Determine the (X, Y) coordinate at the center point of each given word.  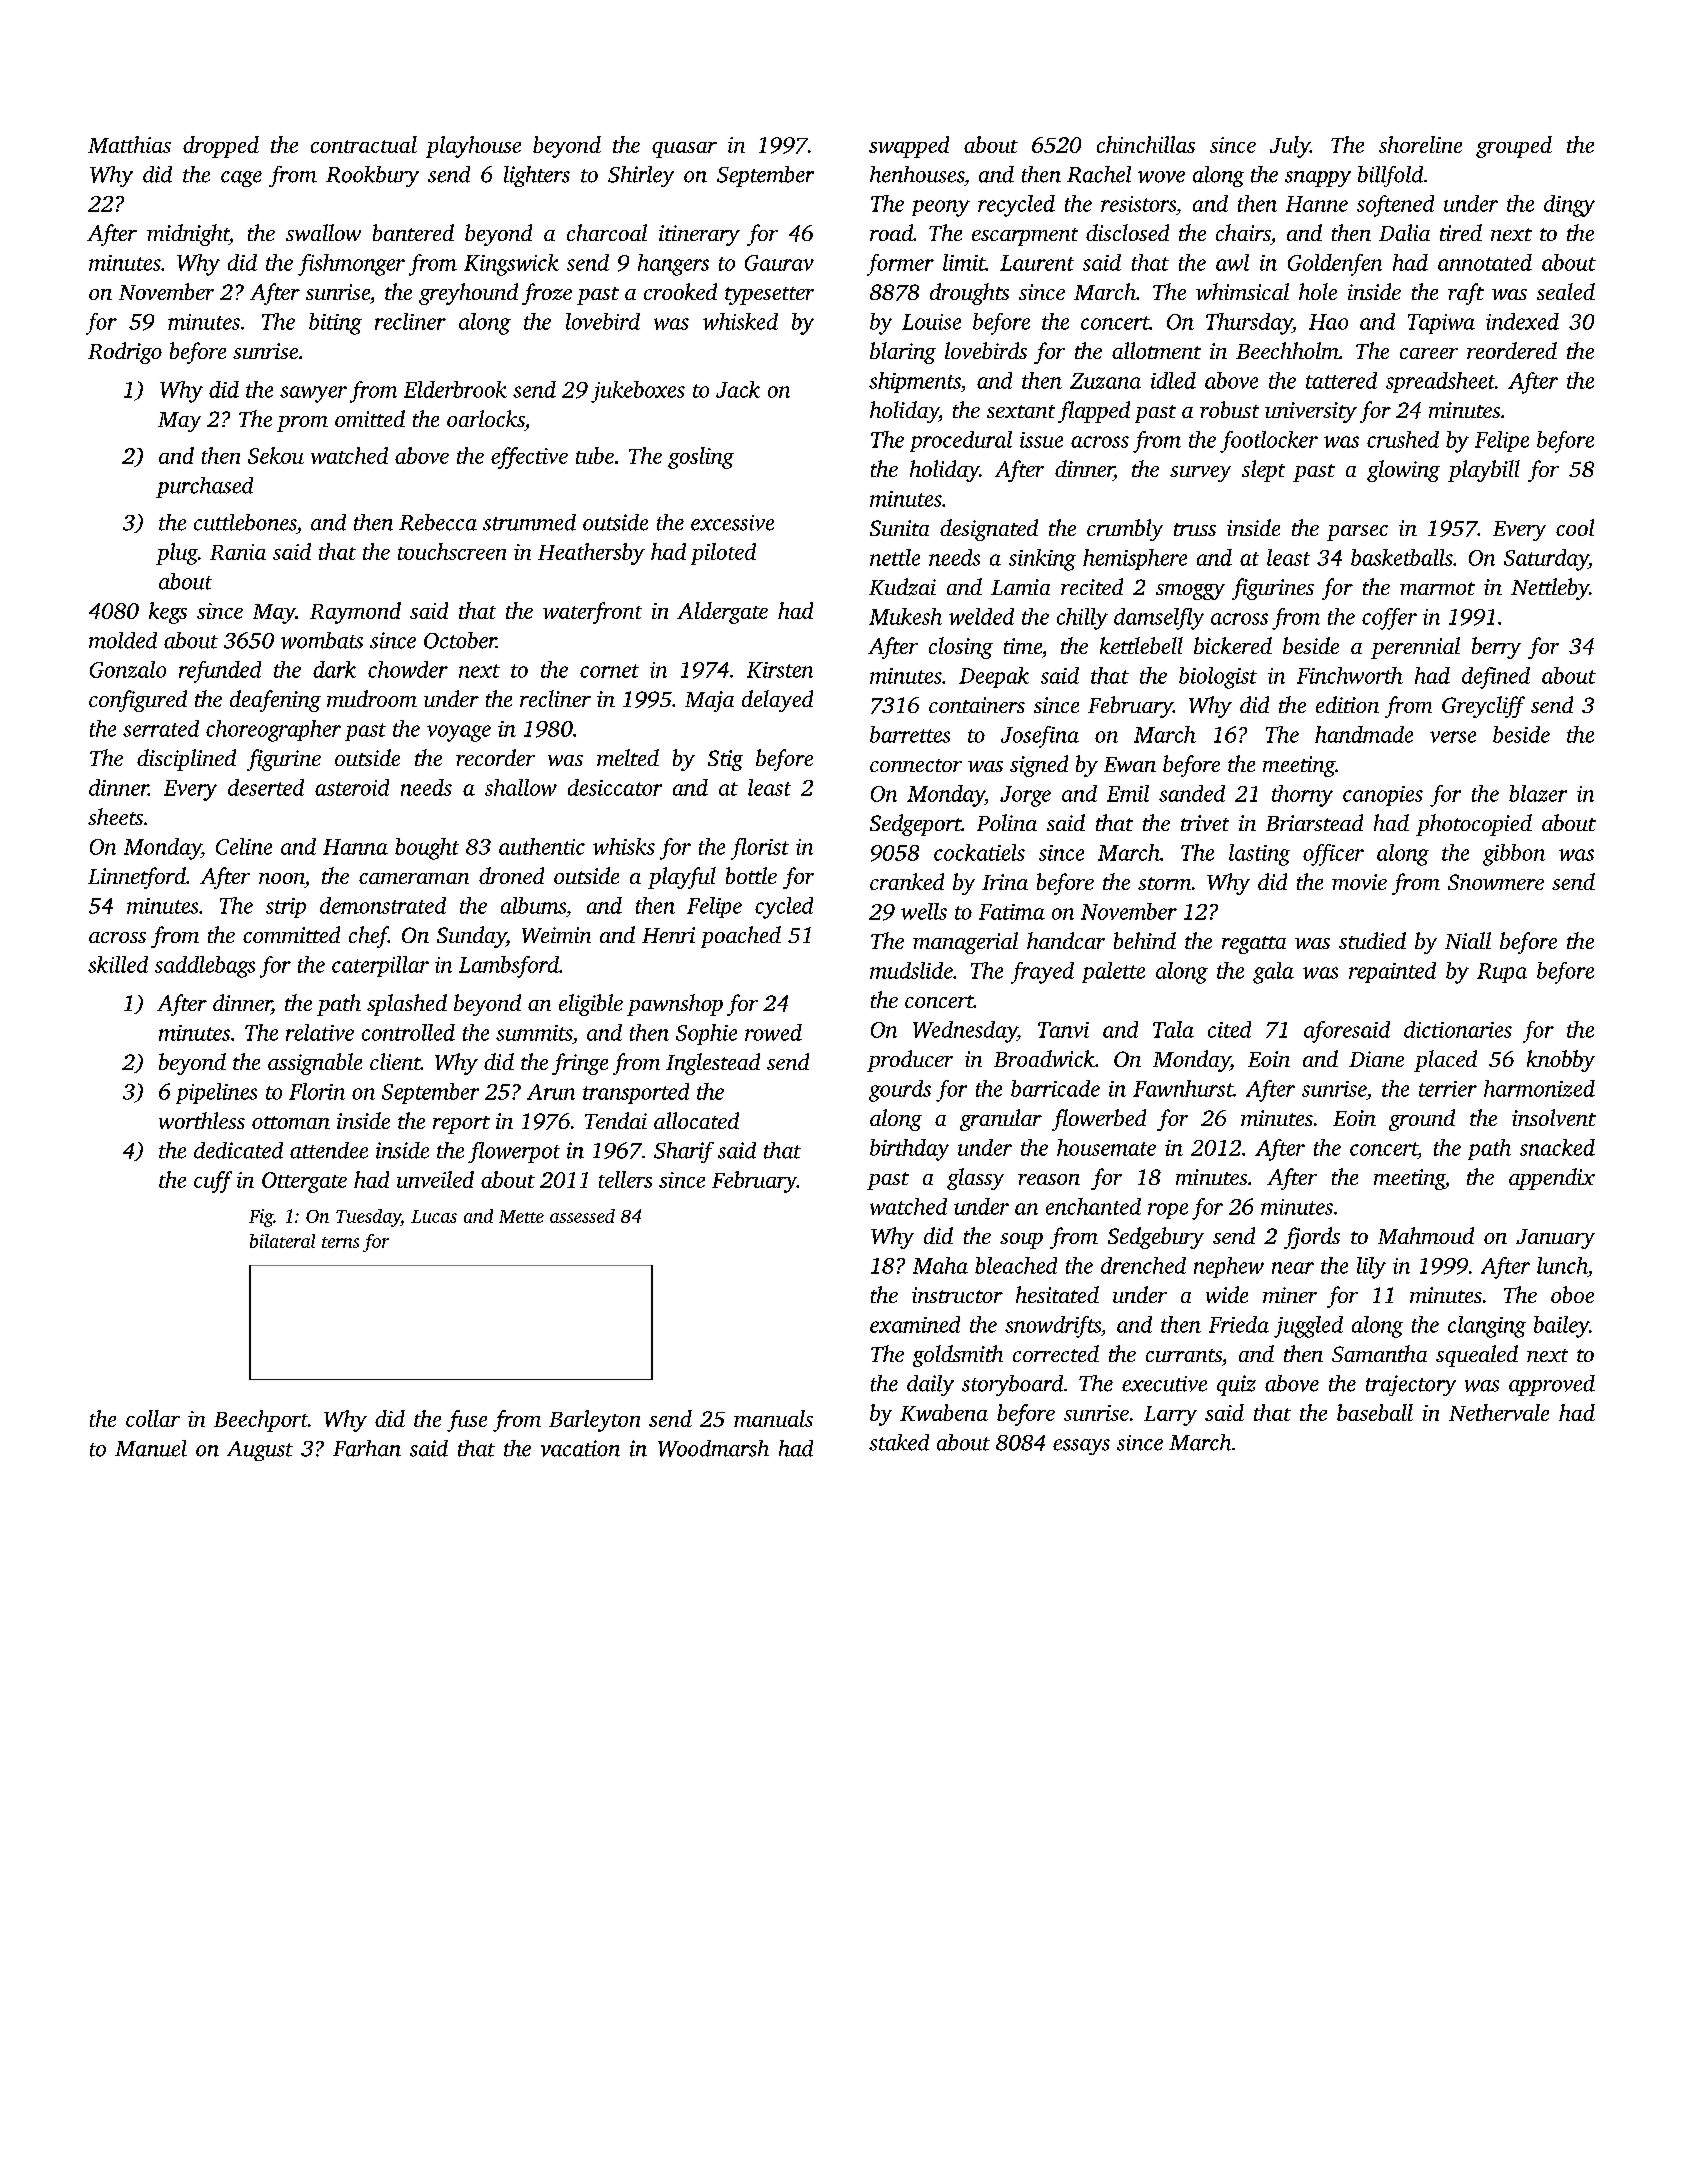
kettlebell (1141, 645)
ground (1422, 1120)
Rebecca (438, 522)
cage (241, 179)
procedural (961, 441)
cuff (213, 1182)
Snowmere (1496, 882)
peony (941, 208)
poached (741, 937)
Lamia (1020, 587)
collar (153, 1418)
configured (138, 701)
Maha (940, 1265)
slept (1263, 471)
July (1290, 147)
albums (533, 905)
